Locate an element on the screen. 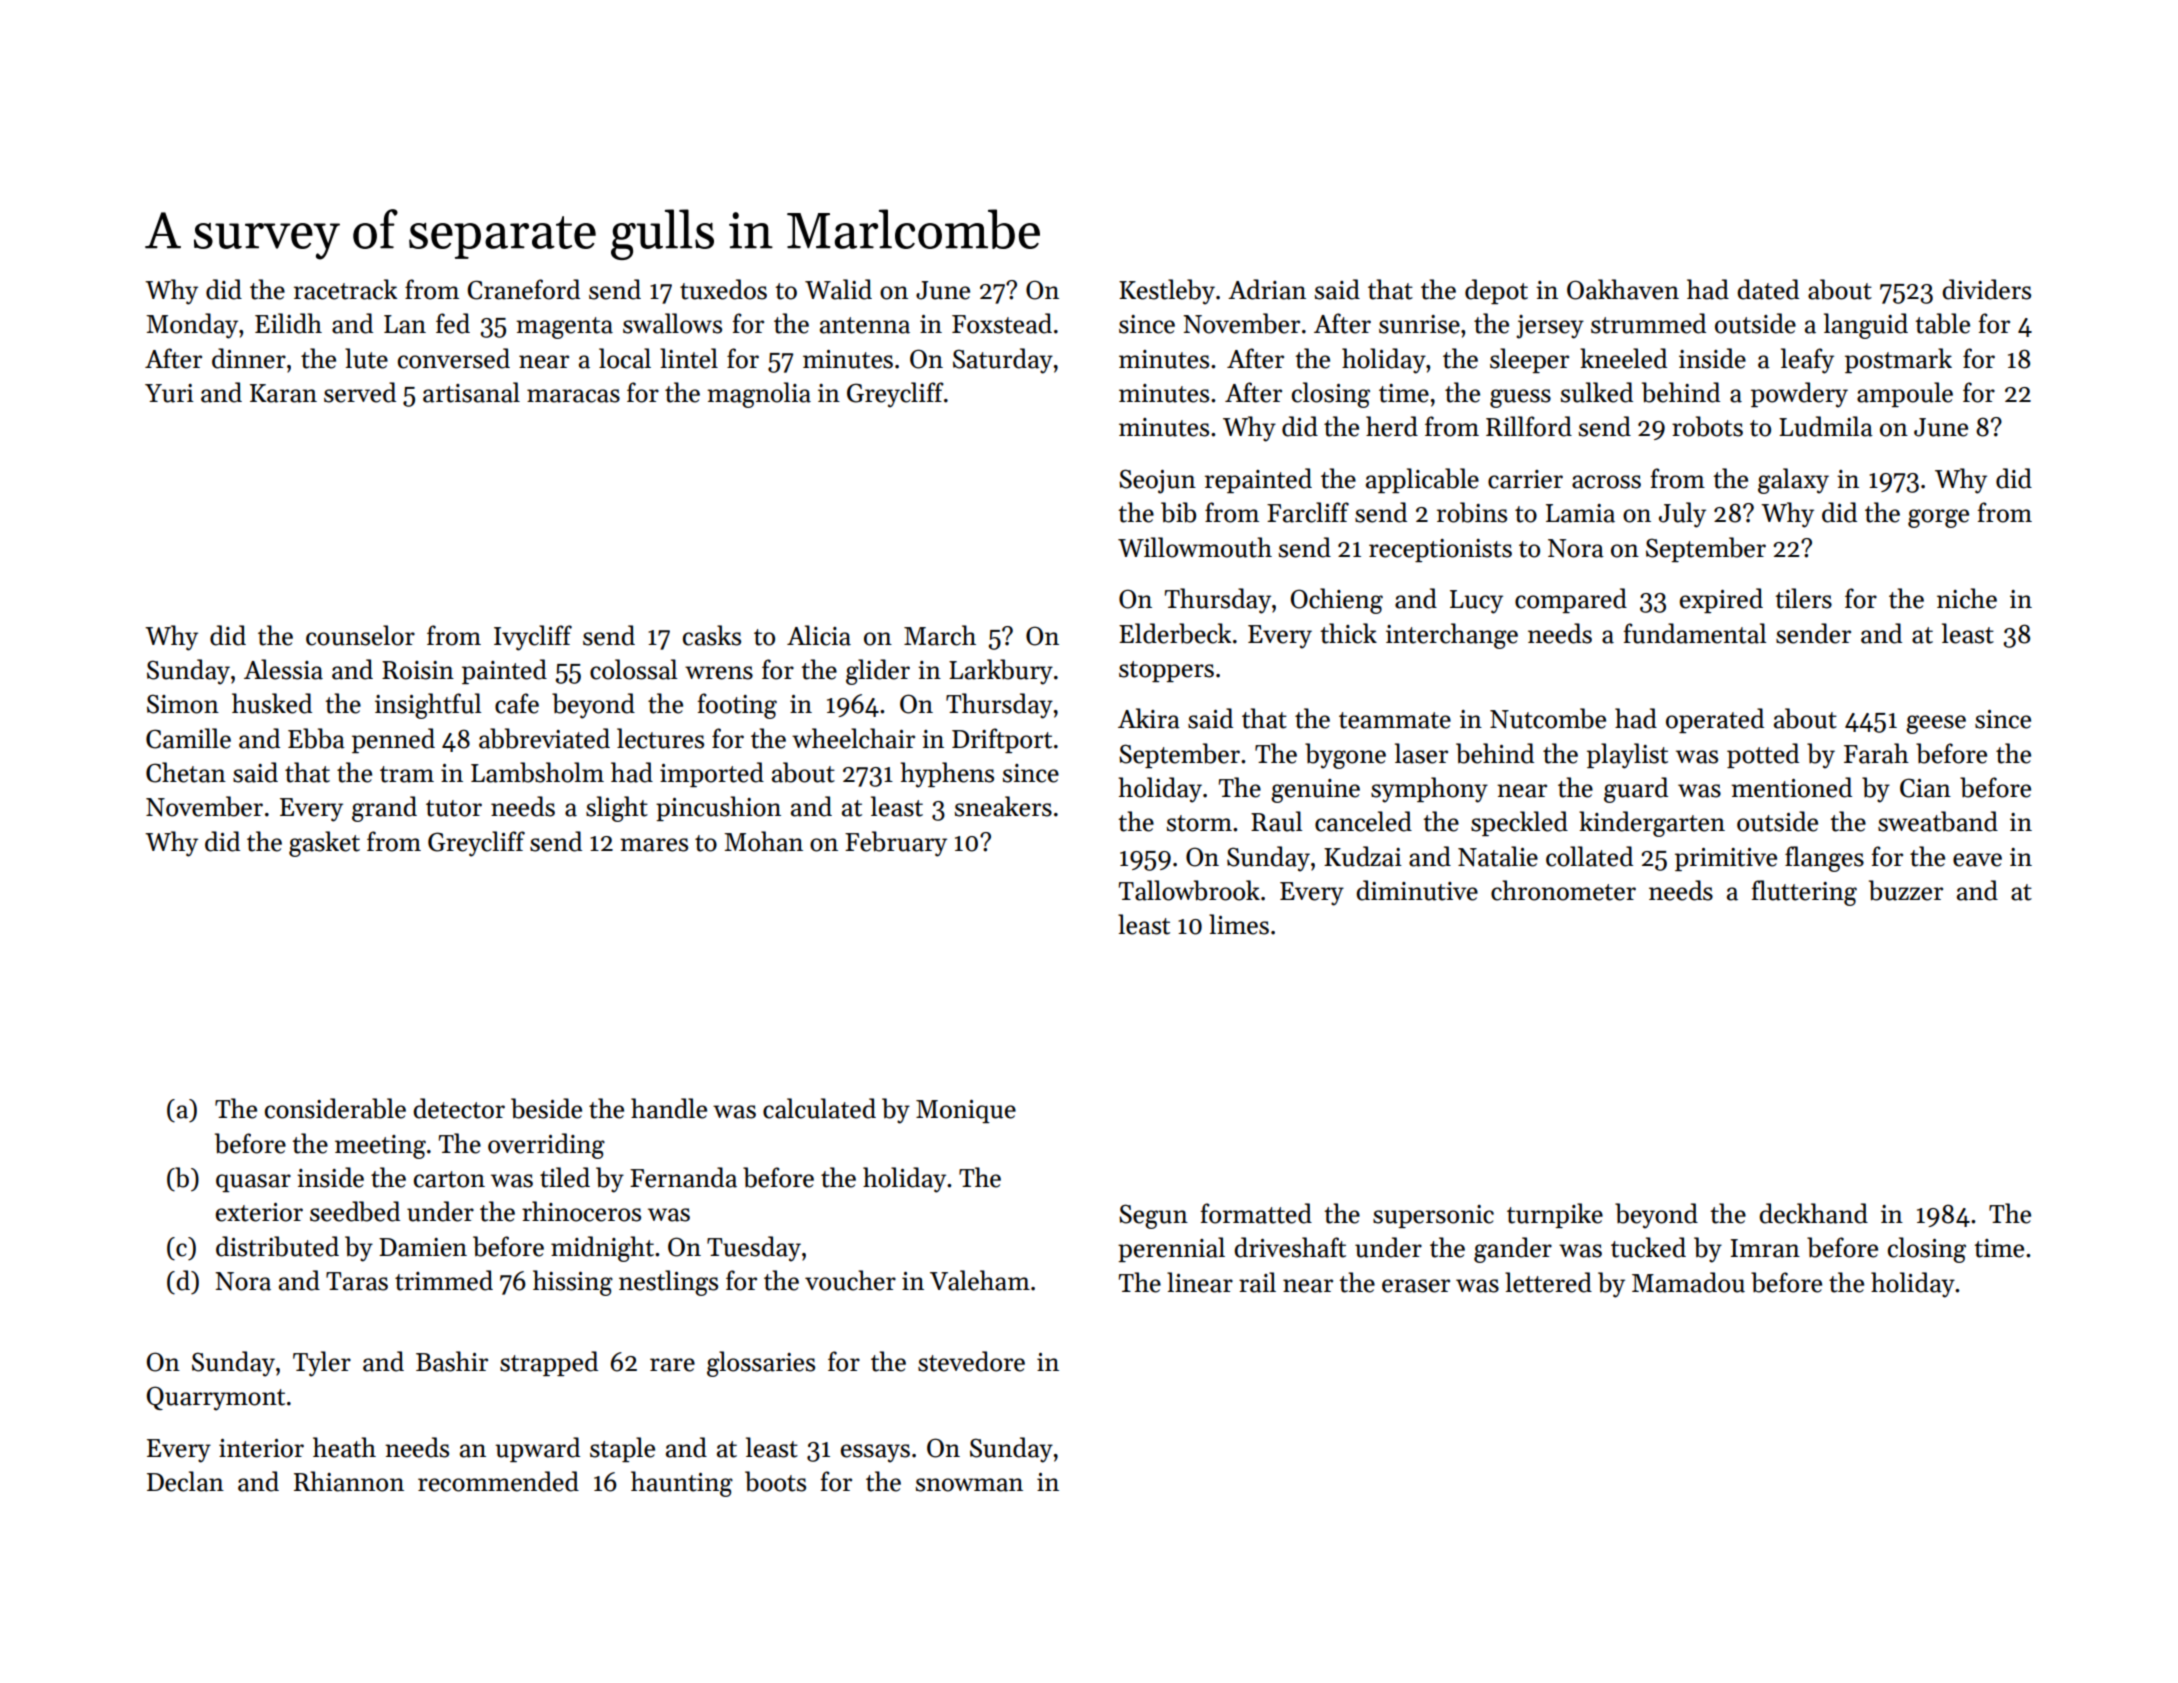 The width and height of the screenshot is (2178, 1683). racetrack is located at coordinates (345, 289).
